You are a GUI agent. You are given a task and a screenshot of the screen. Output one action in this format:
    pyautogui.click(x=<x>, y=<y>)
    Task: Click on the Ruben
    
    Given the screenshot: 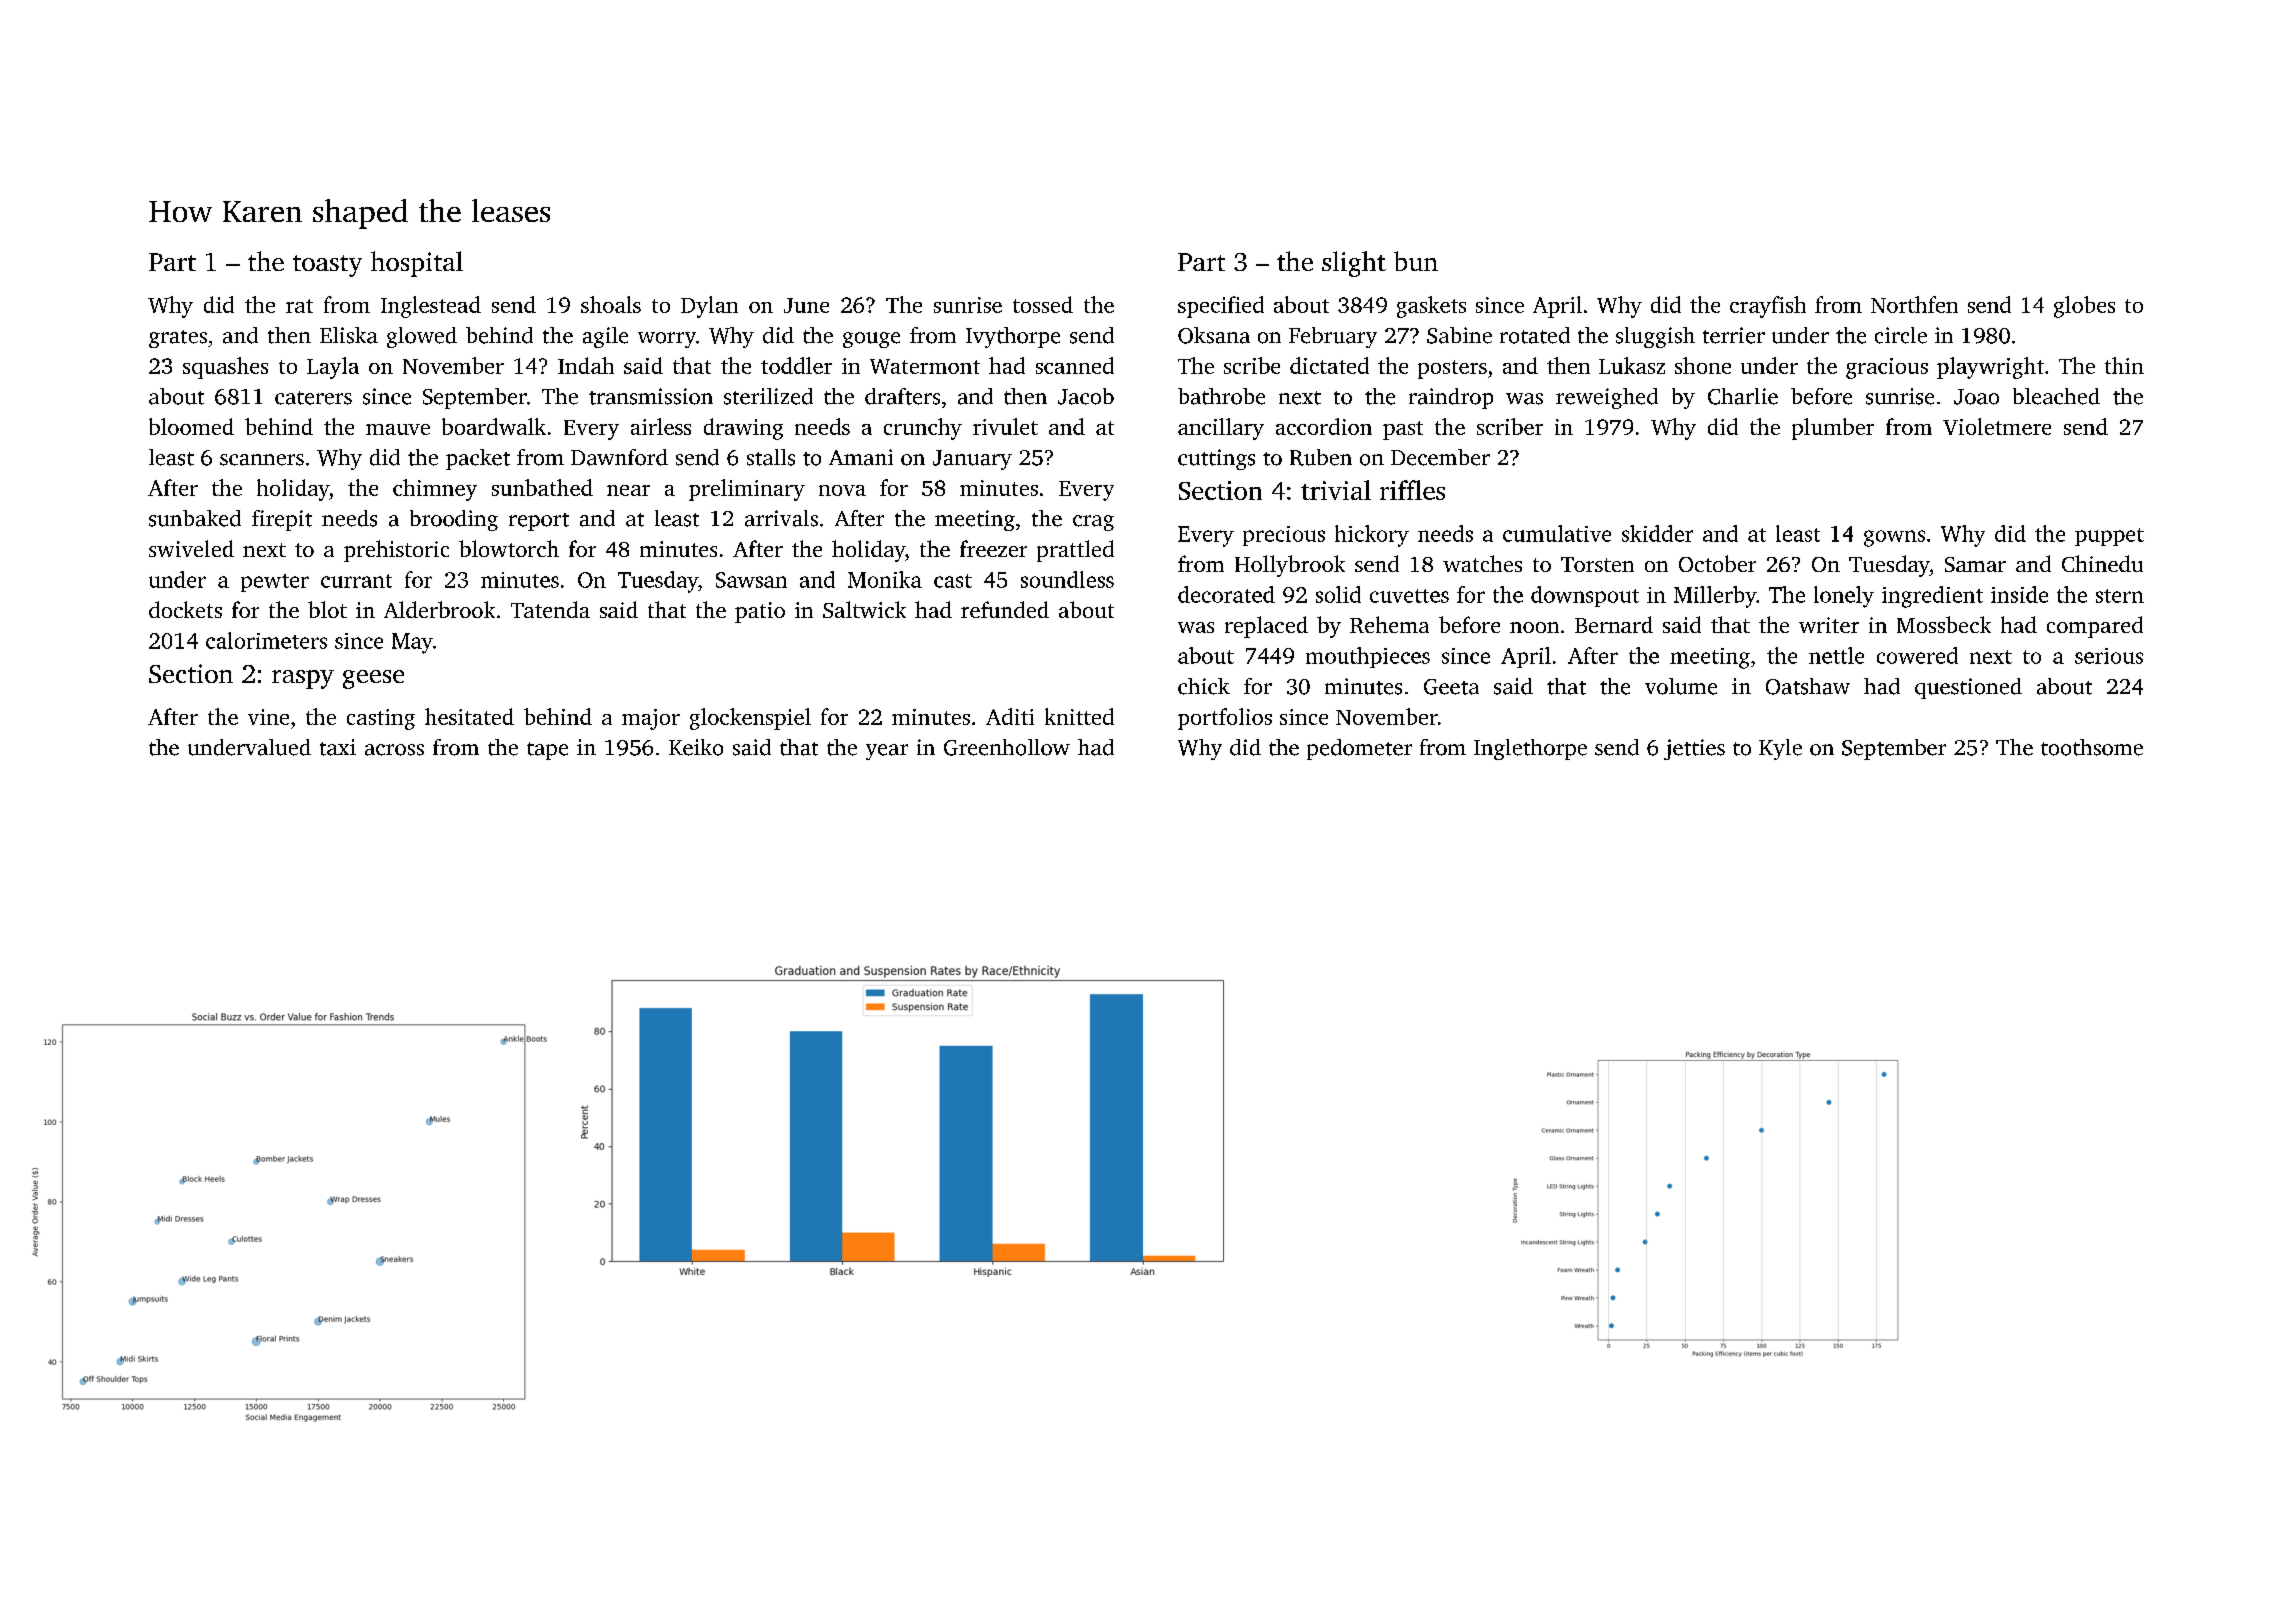 What is the action you would take?
    pyautogui.click(x=1321, y=457)
